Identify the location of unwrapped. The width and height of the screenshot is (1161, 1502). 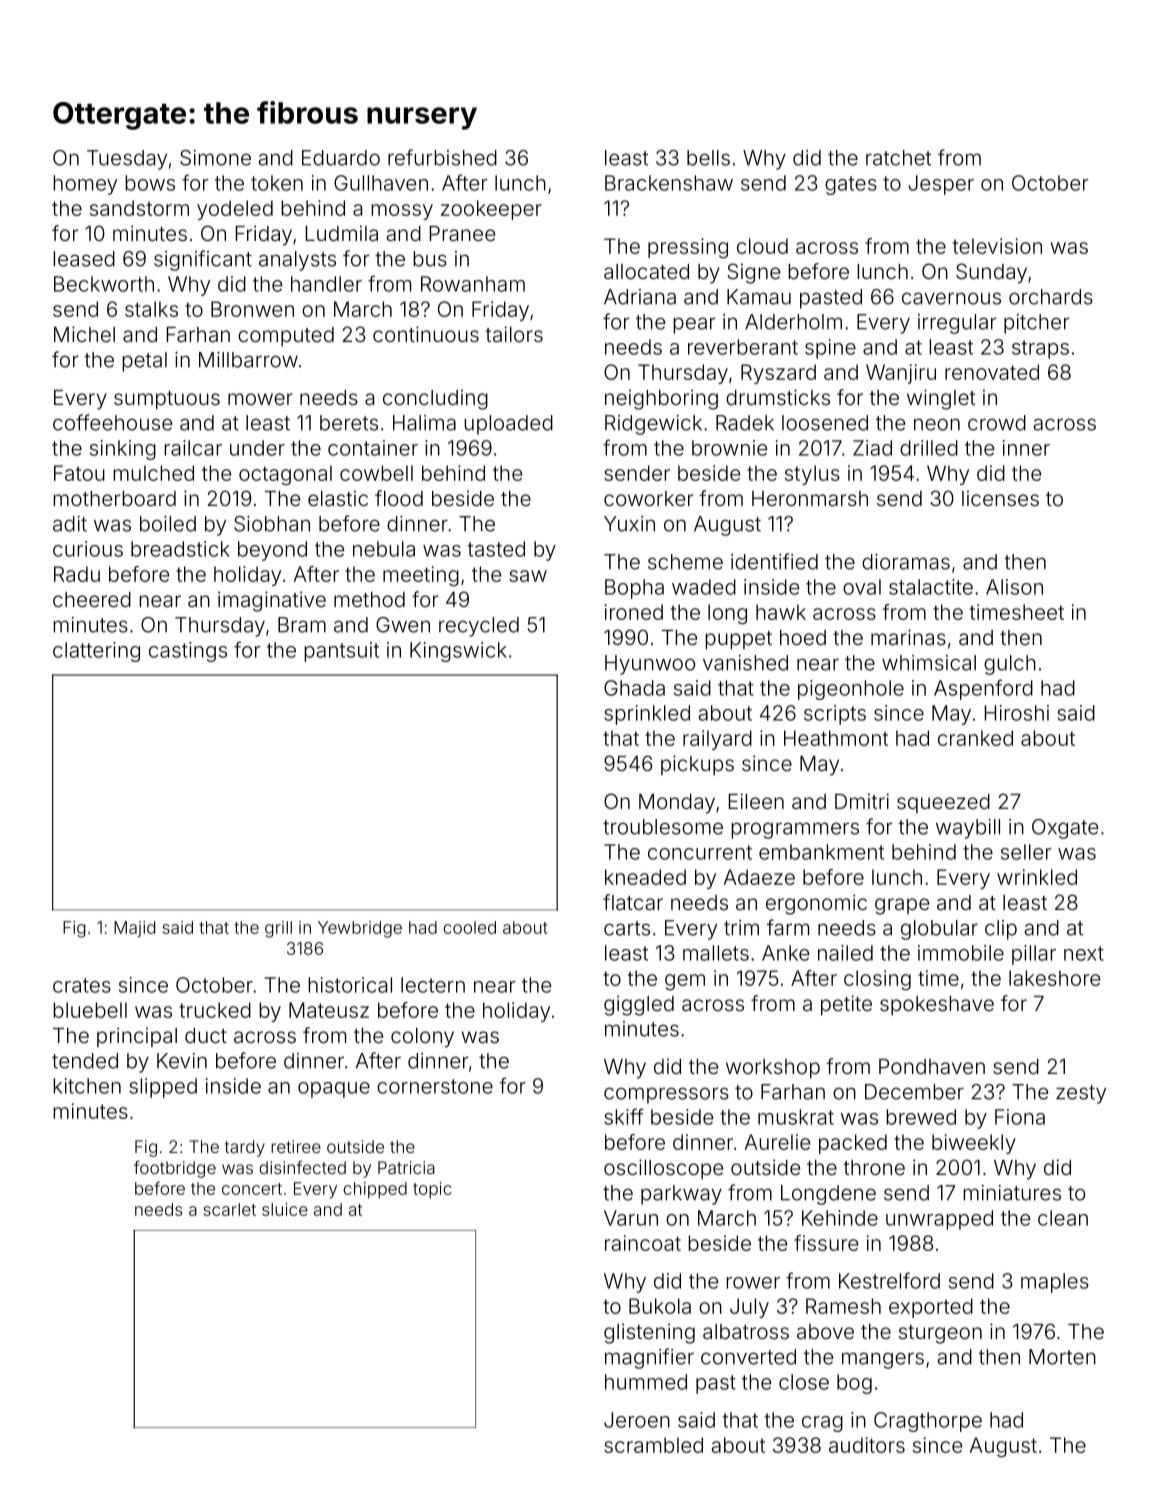
(939, 1220).
